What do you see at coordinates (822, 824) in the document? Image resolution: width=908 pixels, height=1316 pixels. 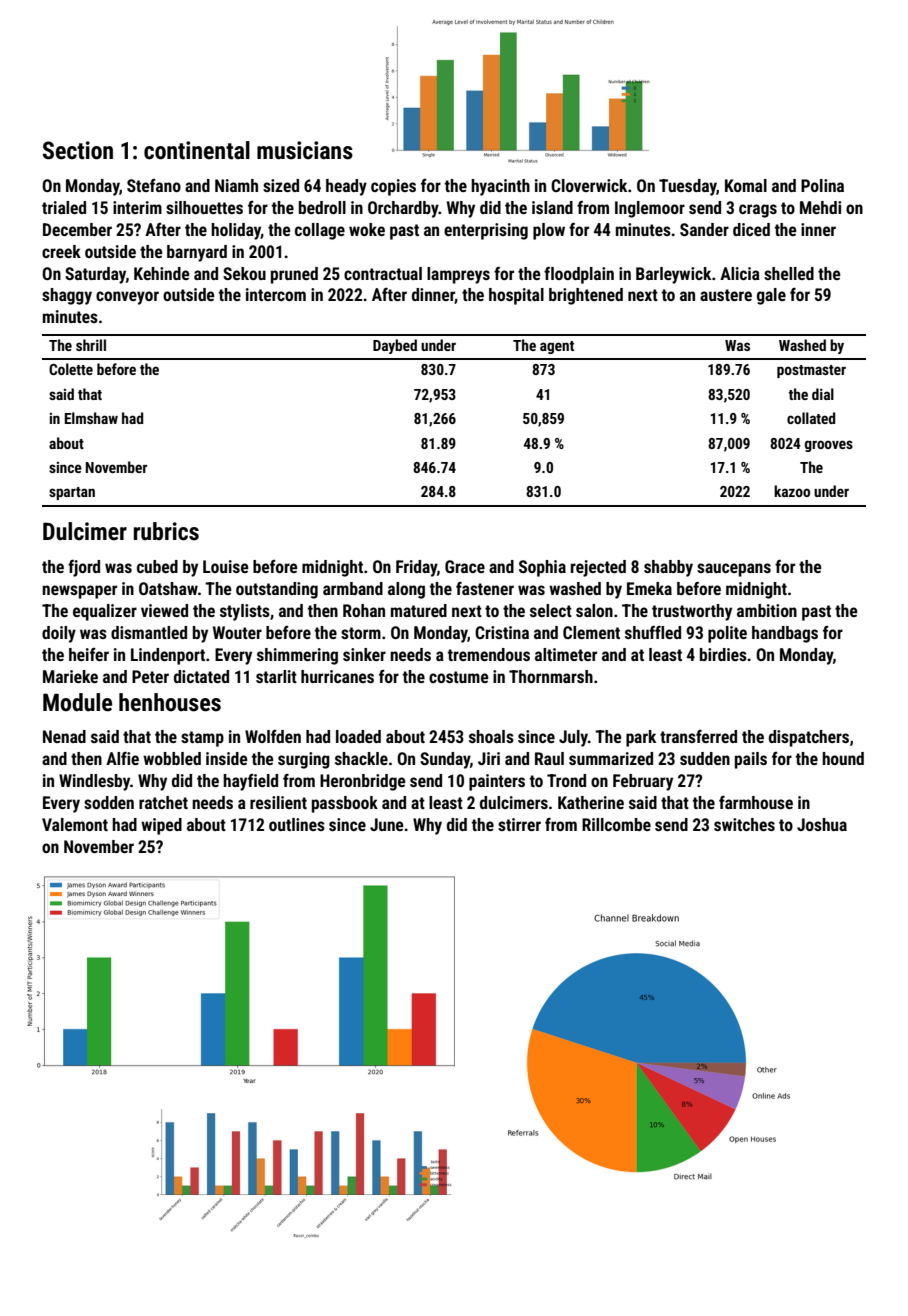 I see `Joshua` at bounding box center [822, 824].
